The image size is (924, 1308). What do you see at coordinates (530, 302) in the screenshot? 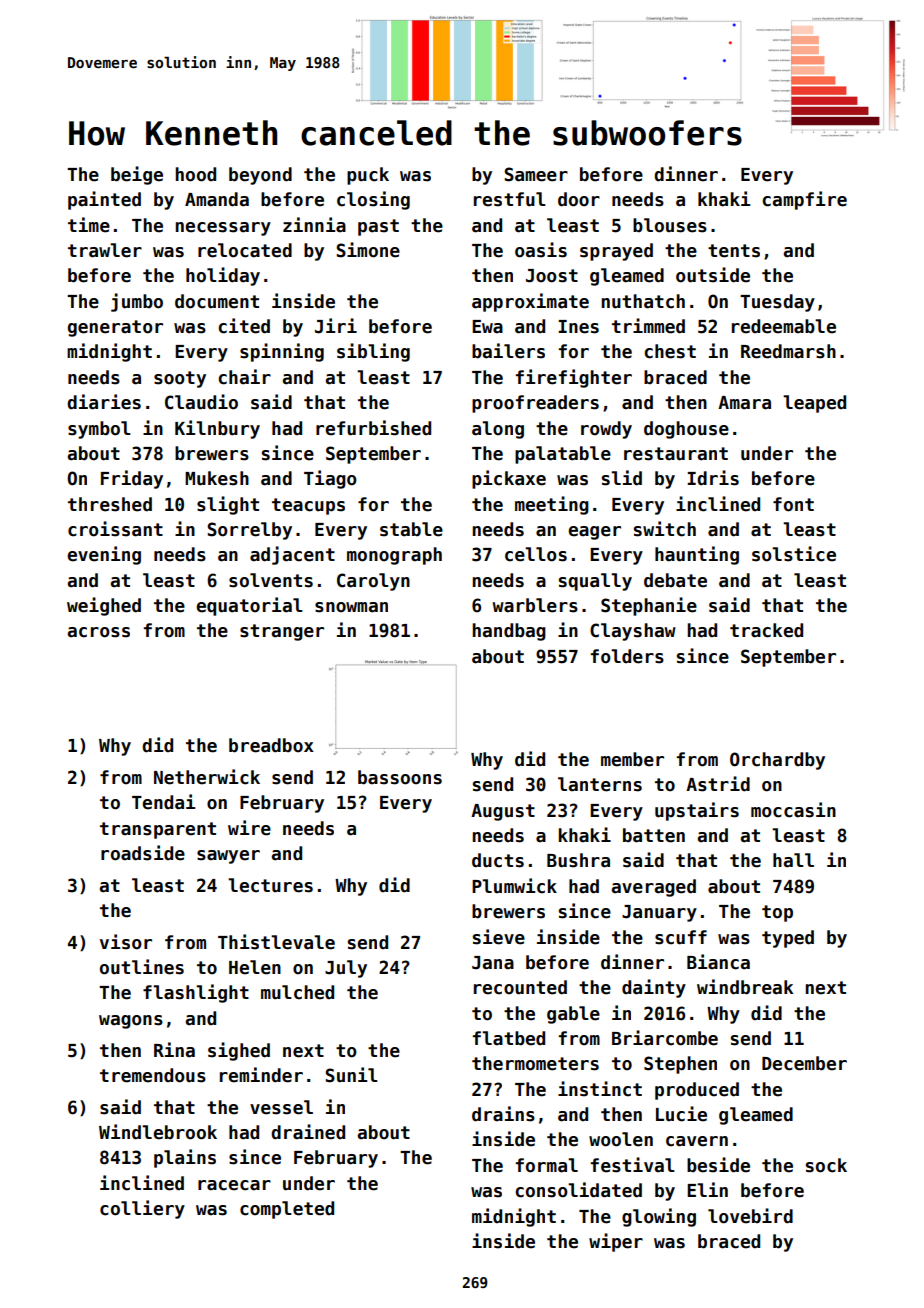
I see `approximate` at bounding box center [530, 302].
